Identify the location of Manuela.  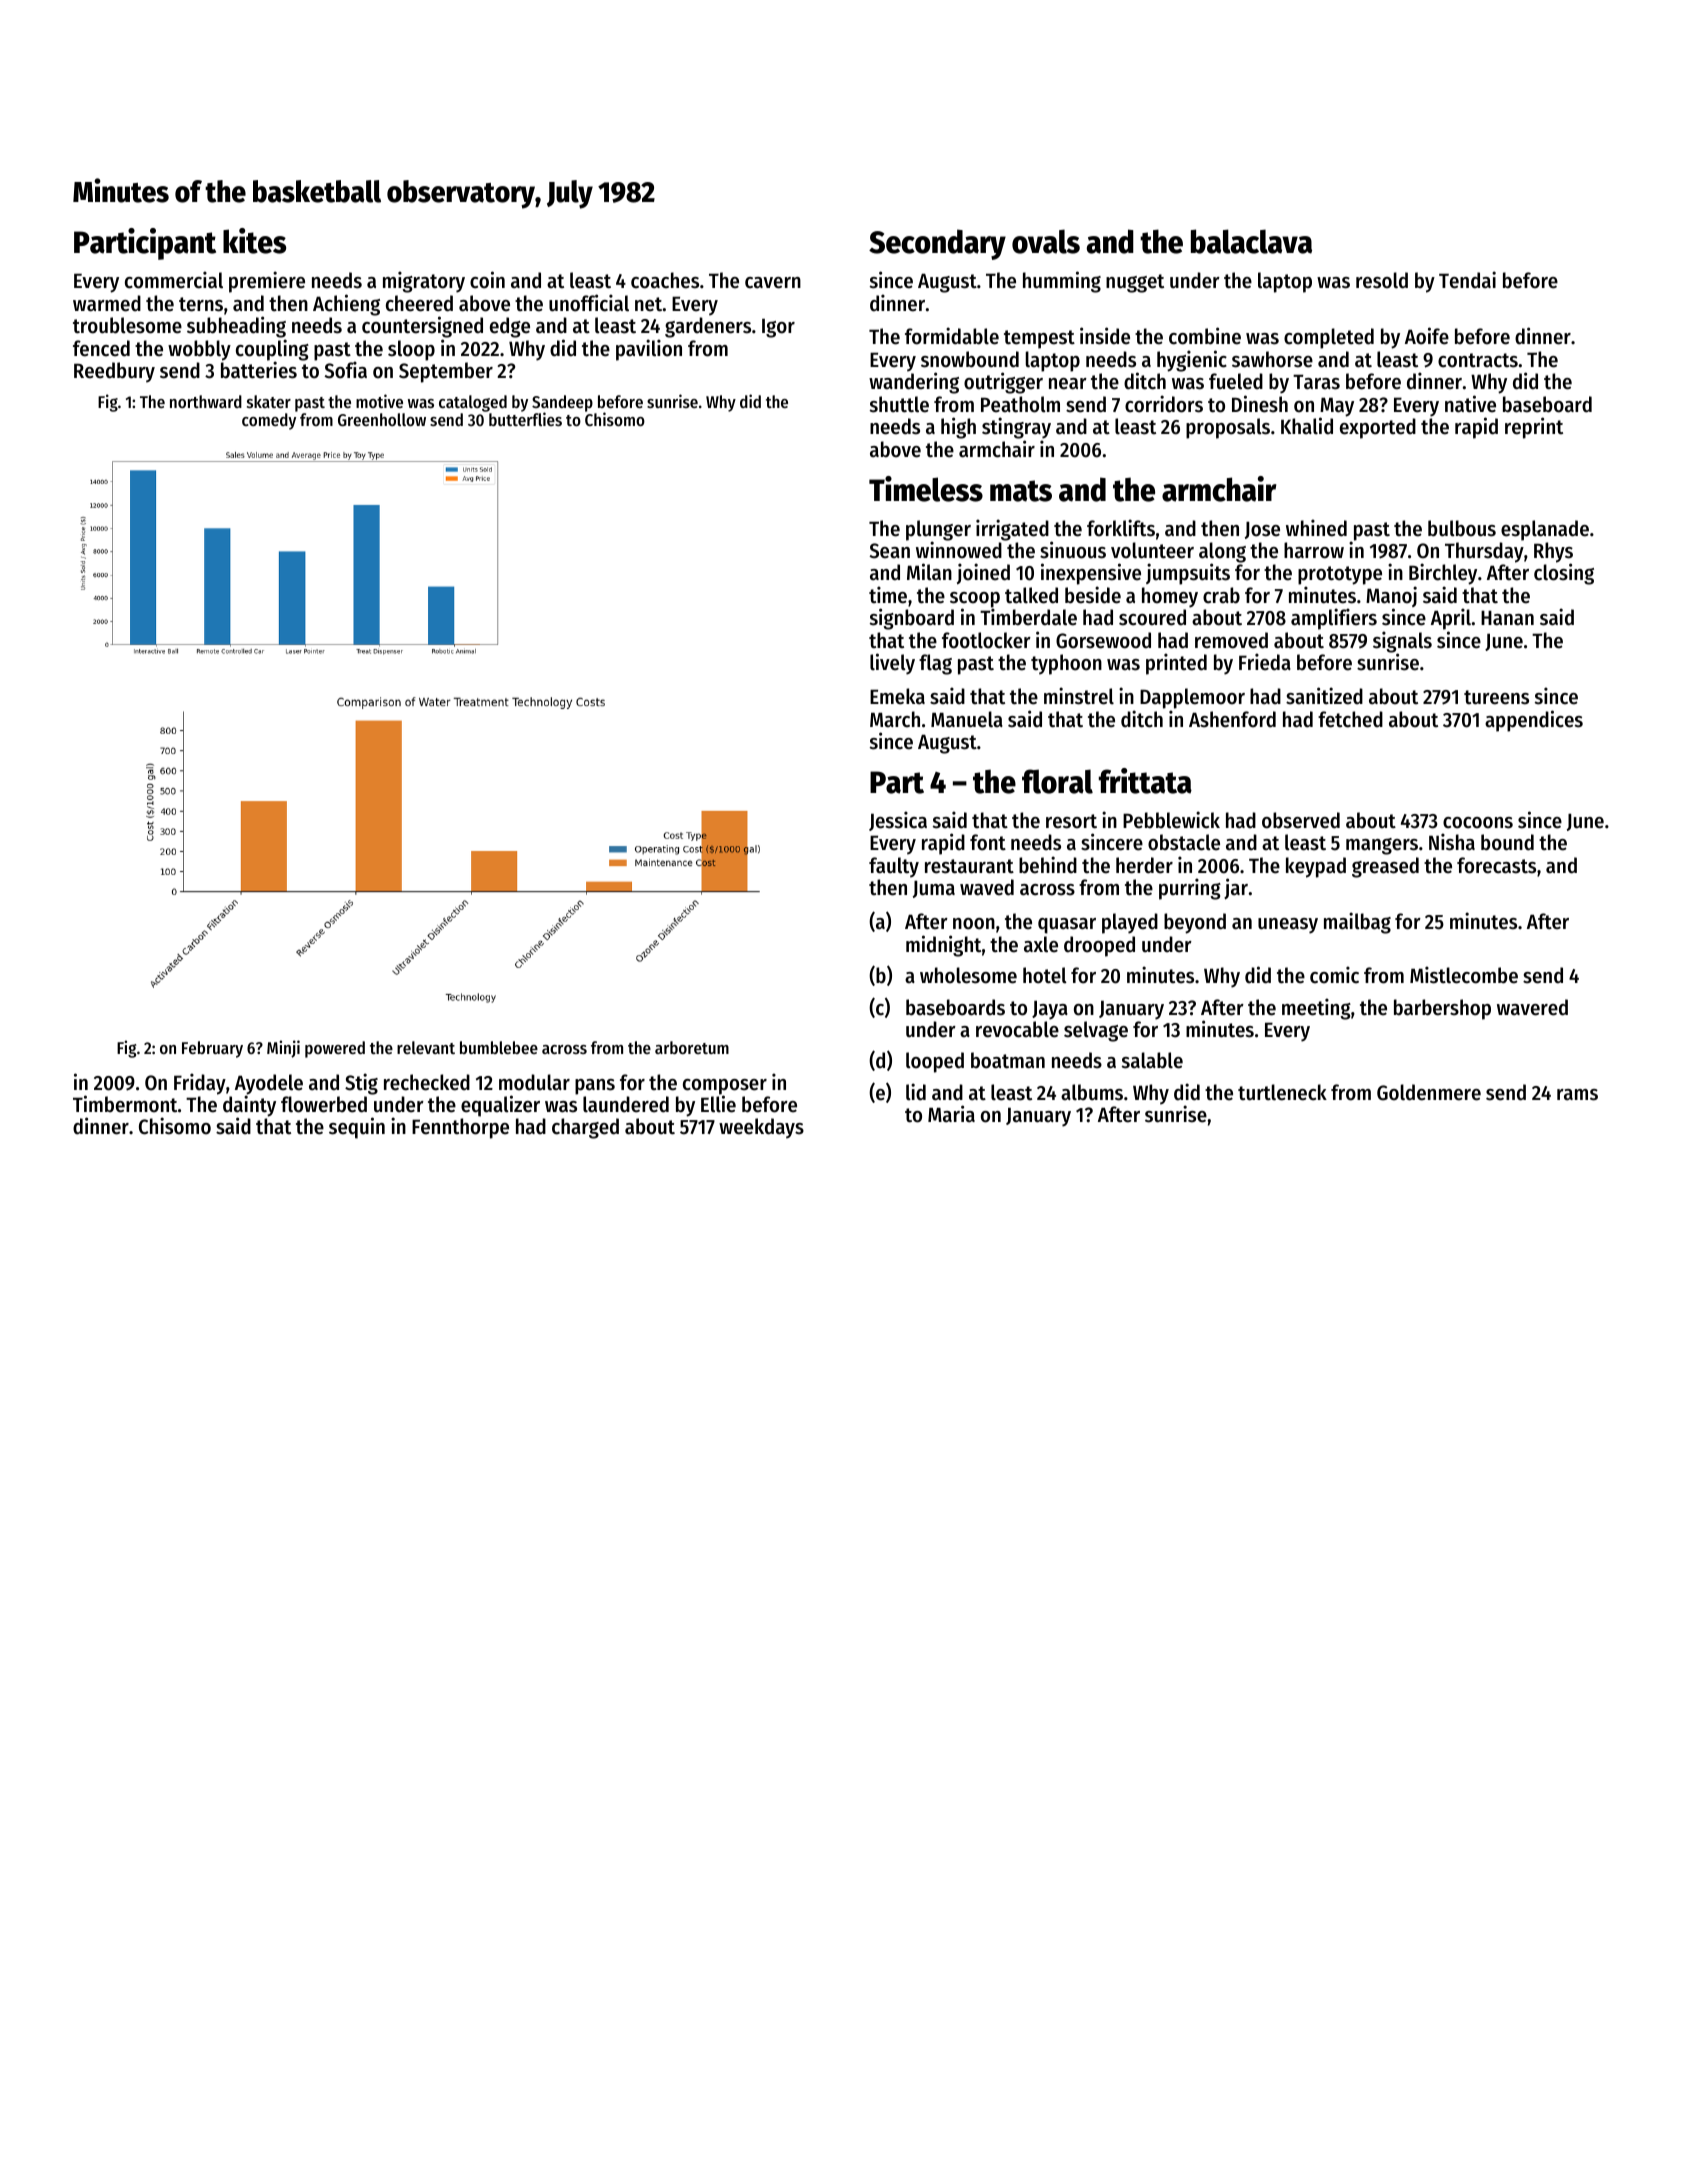
(967, 719).
